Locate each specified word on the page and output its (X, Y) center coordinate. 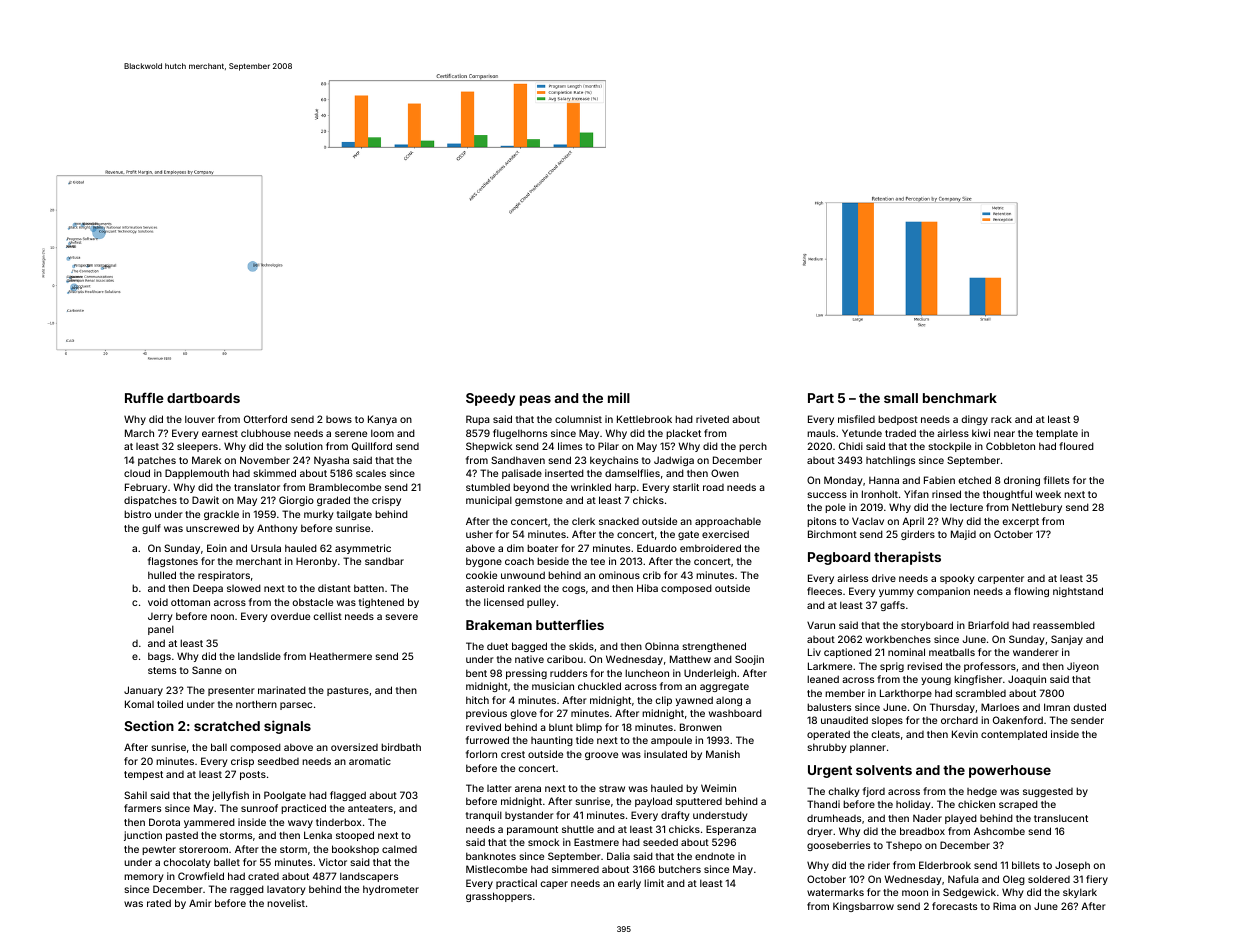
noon (222, 617)
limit (654, 883)
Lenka (318, 835)
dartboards (203, 398)
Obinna (662, 646)
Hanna (884, 480)
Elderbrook (945, 865)
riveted (712, 419)
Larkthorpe (906, 694)
